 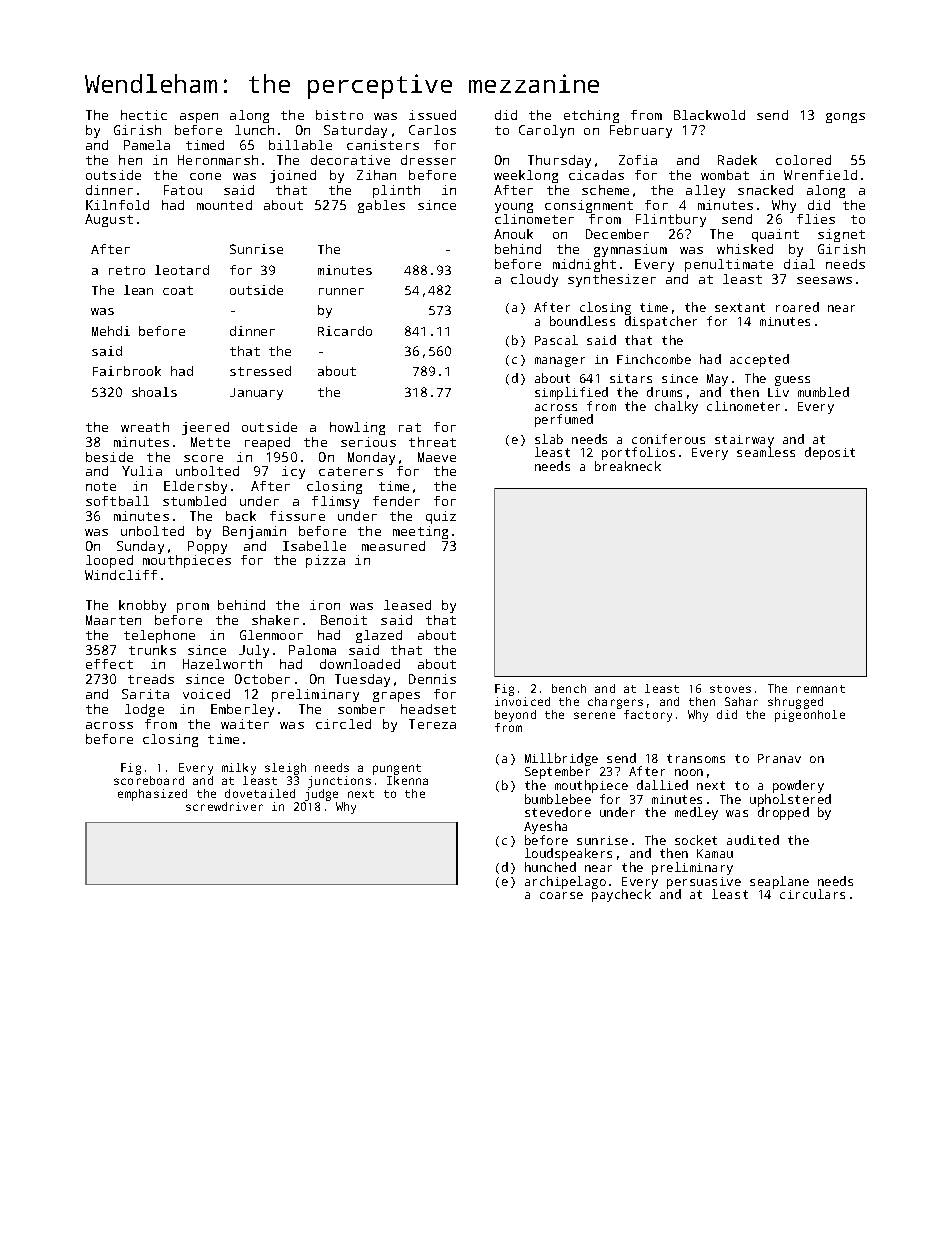 I want to click on Carolyn, so click(x=546, y=131).
